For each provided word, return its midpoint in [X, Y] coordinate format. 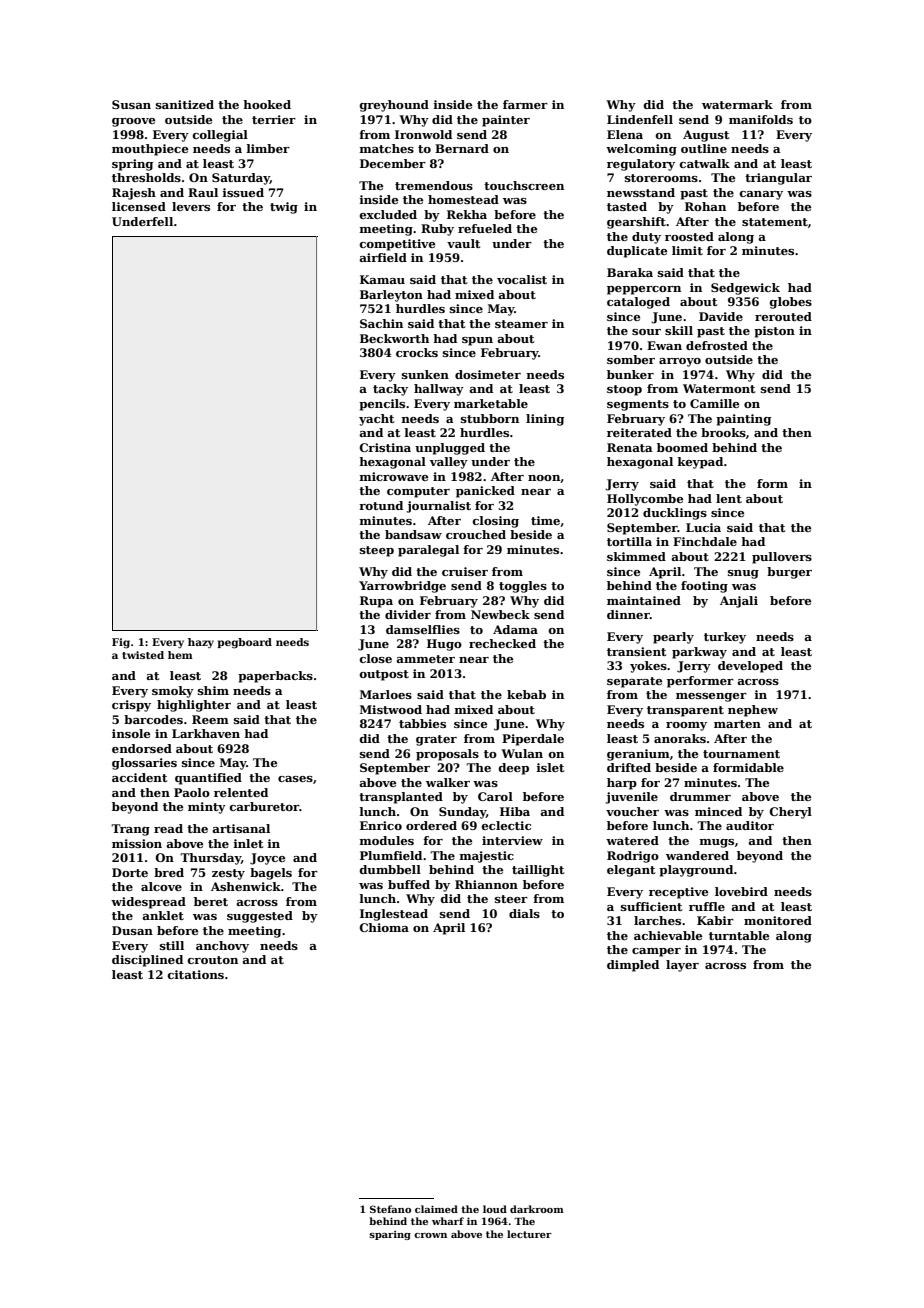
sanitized [185, 104]
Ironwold [423, 134]
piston [774, 332]
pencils [382, 405]
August [706, 136]
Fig [121, 643]
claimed [436, 1209]
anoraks [680, 738]
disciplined [147, 961]
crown [430, 1235]
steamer [521, 324]
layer [682, 966]
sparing [390, 1235]
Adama [515, 629]
